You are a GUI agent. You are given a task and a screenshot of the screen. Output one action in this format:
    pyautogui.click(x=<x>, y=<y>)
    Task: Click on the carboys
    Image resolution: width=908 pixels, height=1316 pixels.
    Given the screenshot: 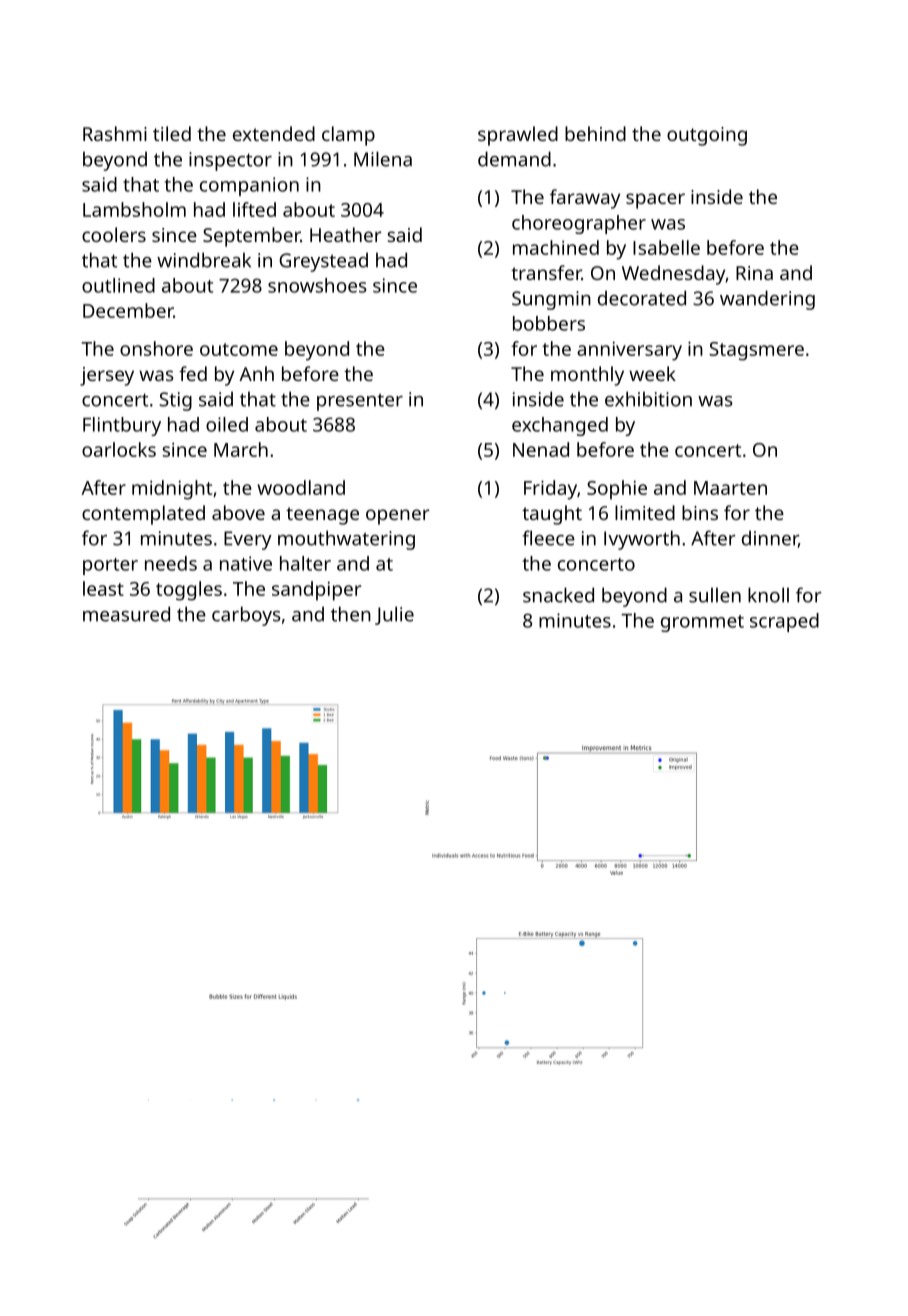 What is the action you would take?
    pyautogui.click(x=246, y=616)
